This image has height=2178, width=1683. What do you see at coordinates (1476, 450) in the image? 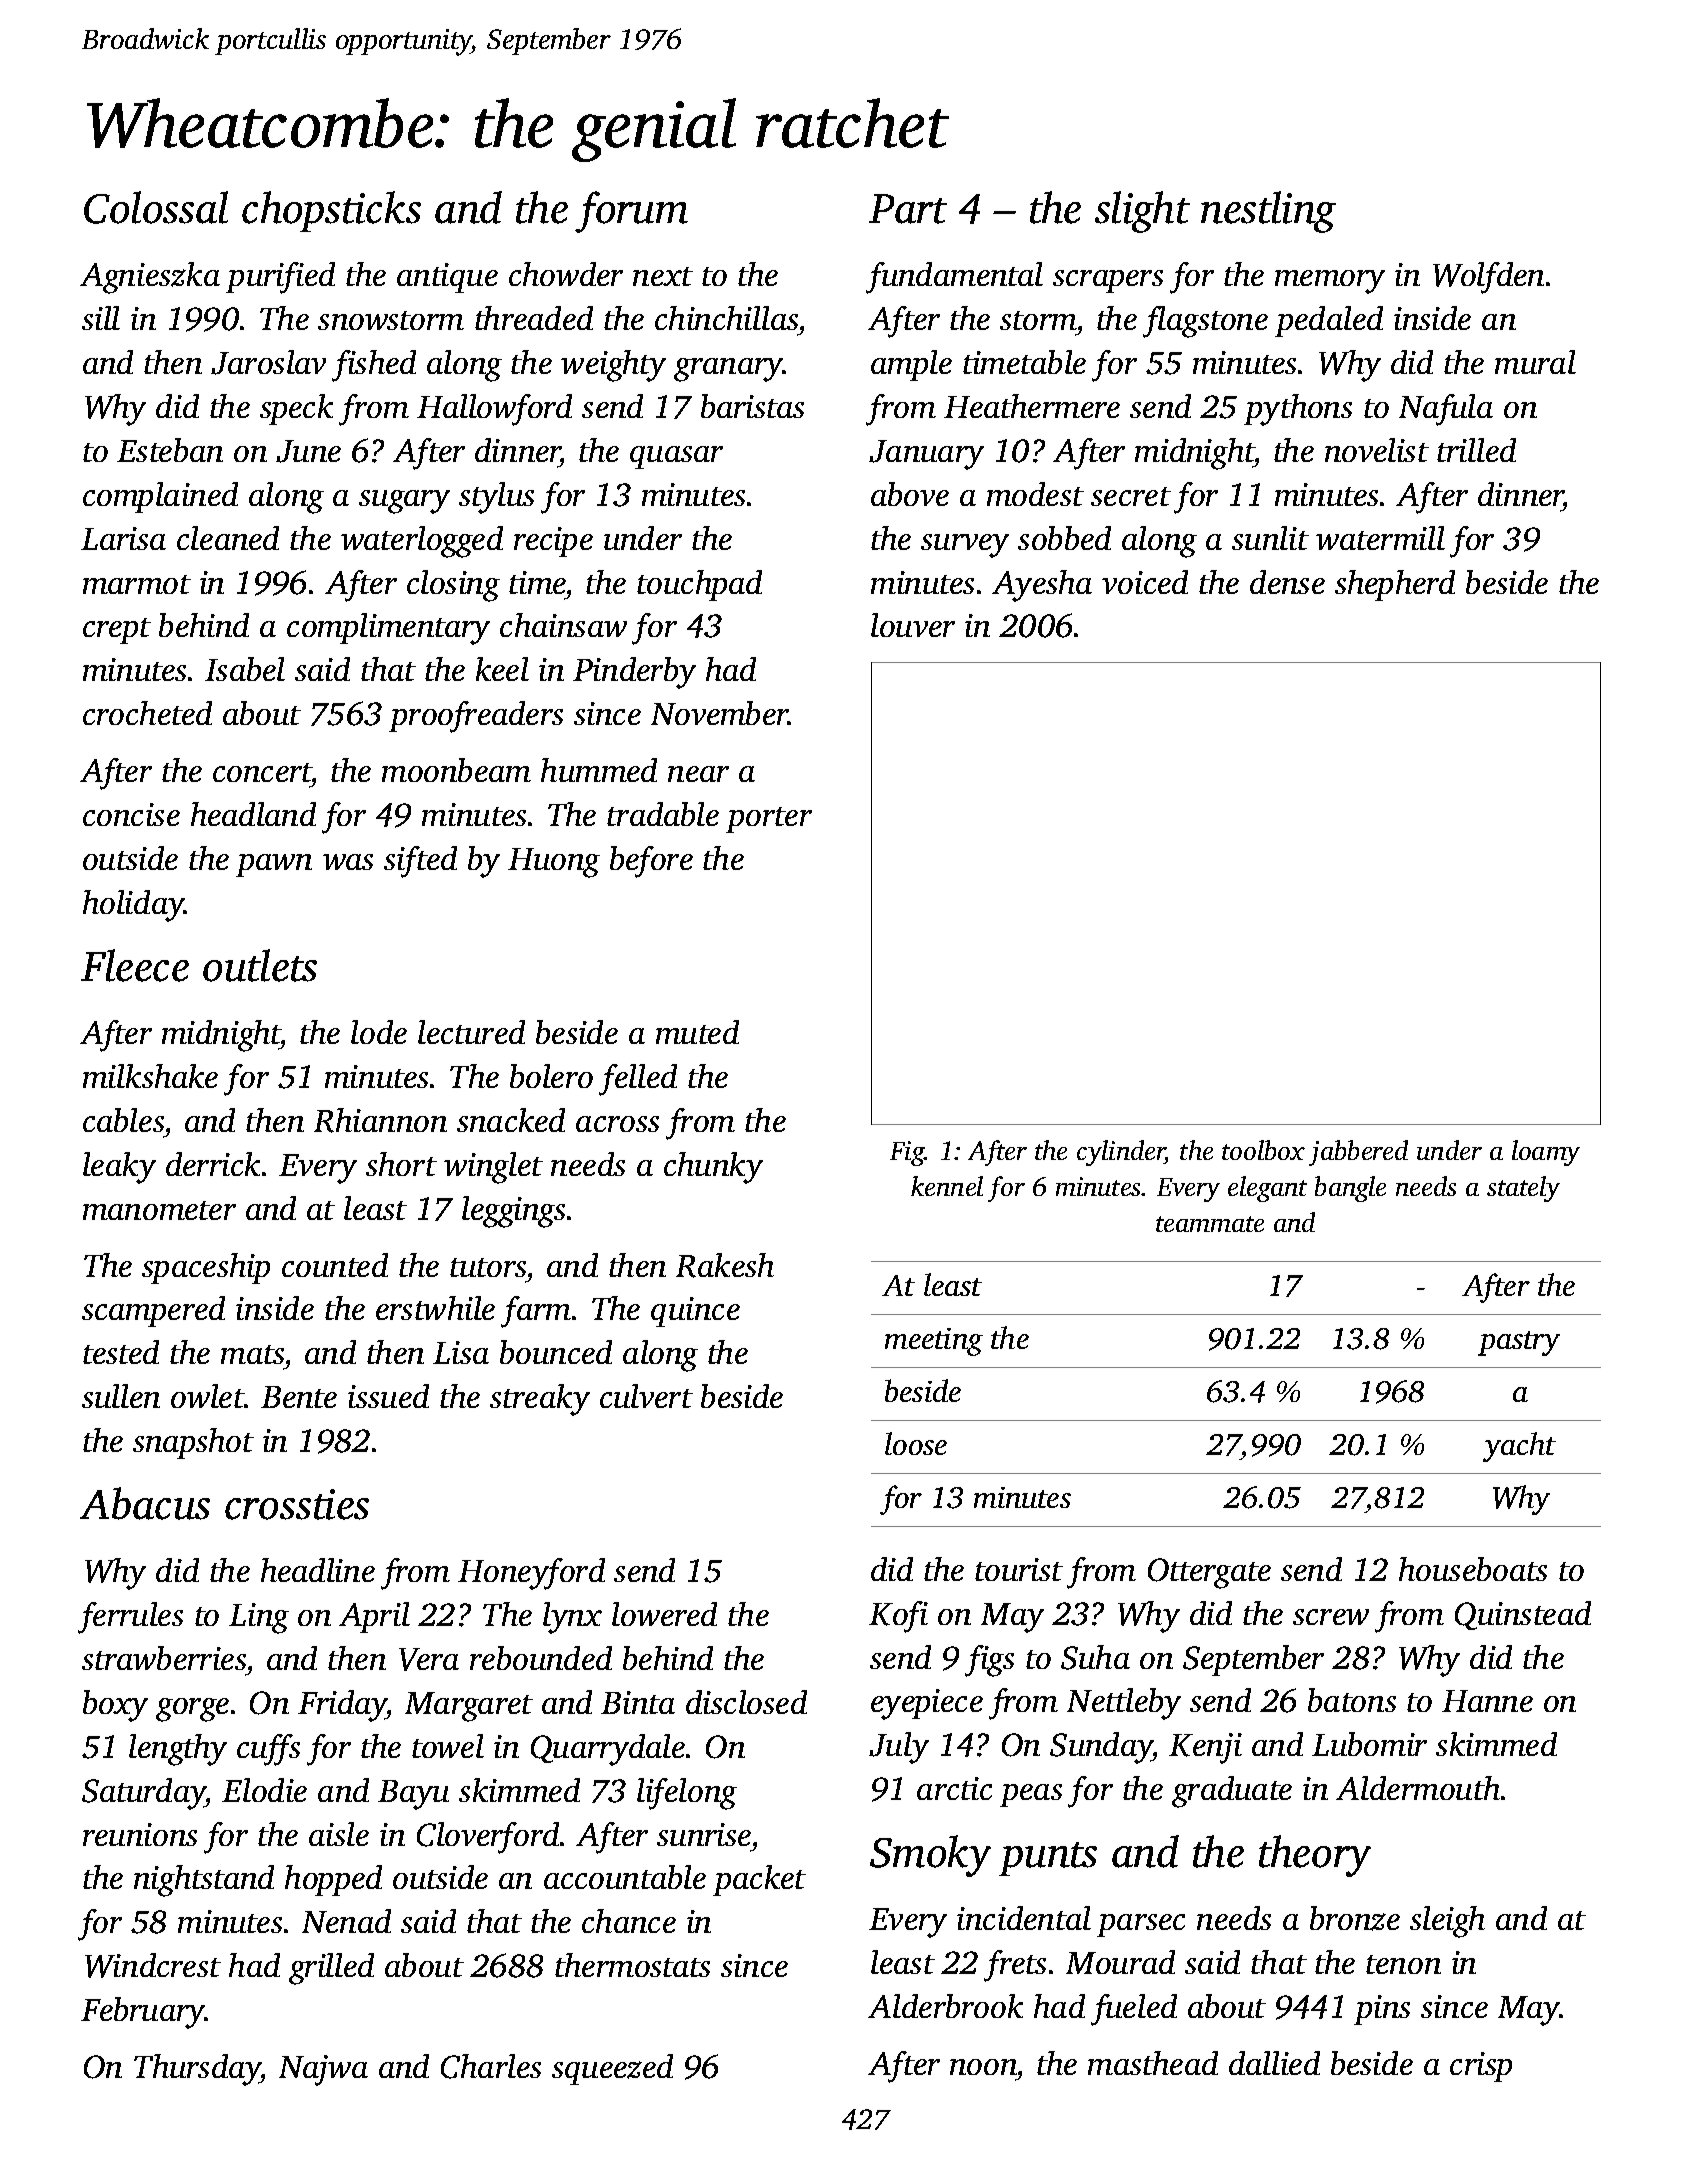
I see `trilled` at bounding box center [1476, 450].
